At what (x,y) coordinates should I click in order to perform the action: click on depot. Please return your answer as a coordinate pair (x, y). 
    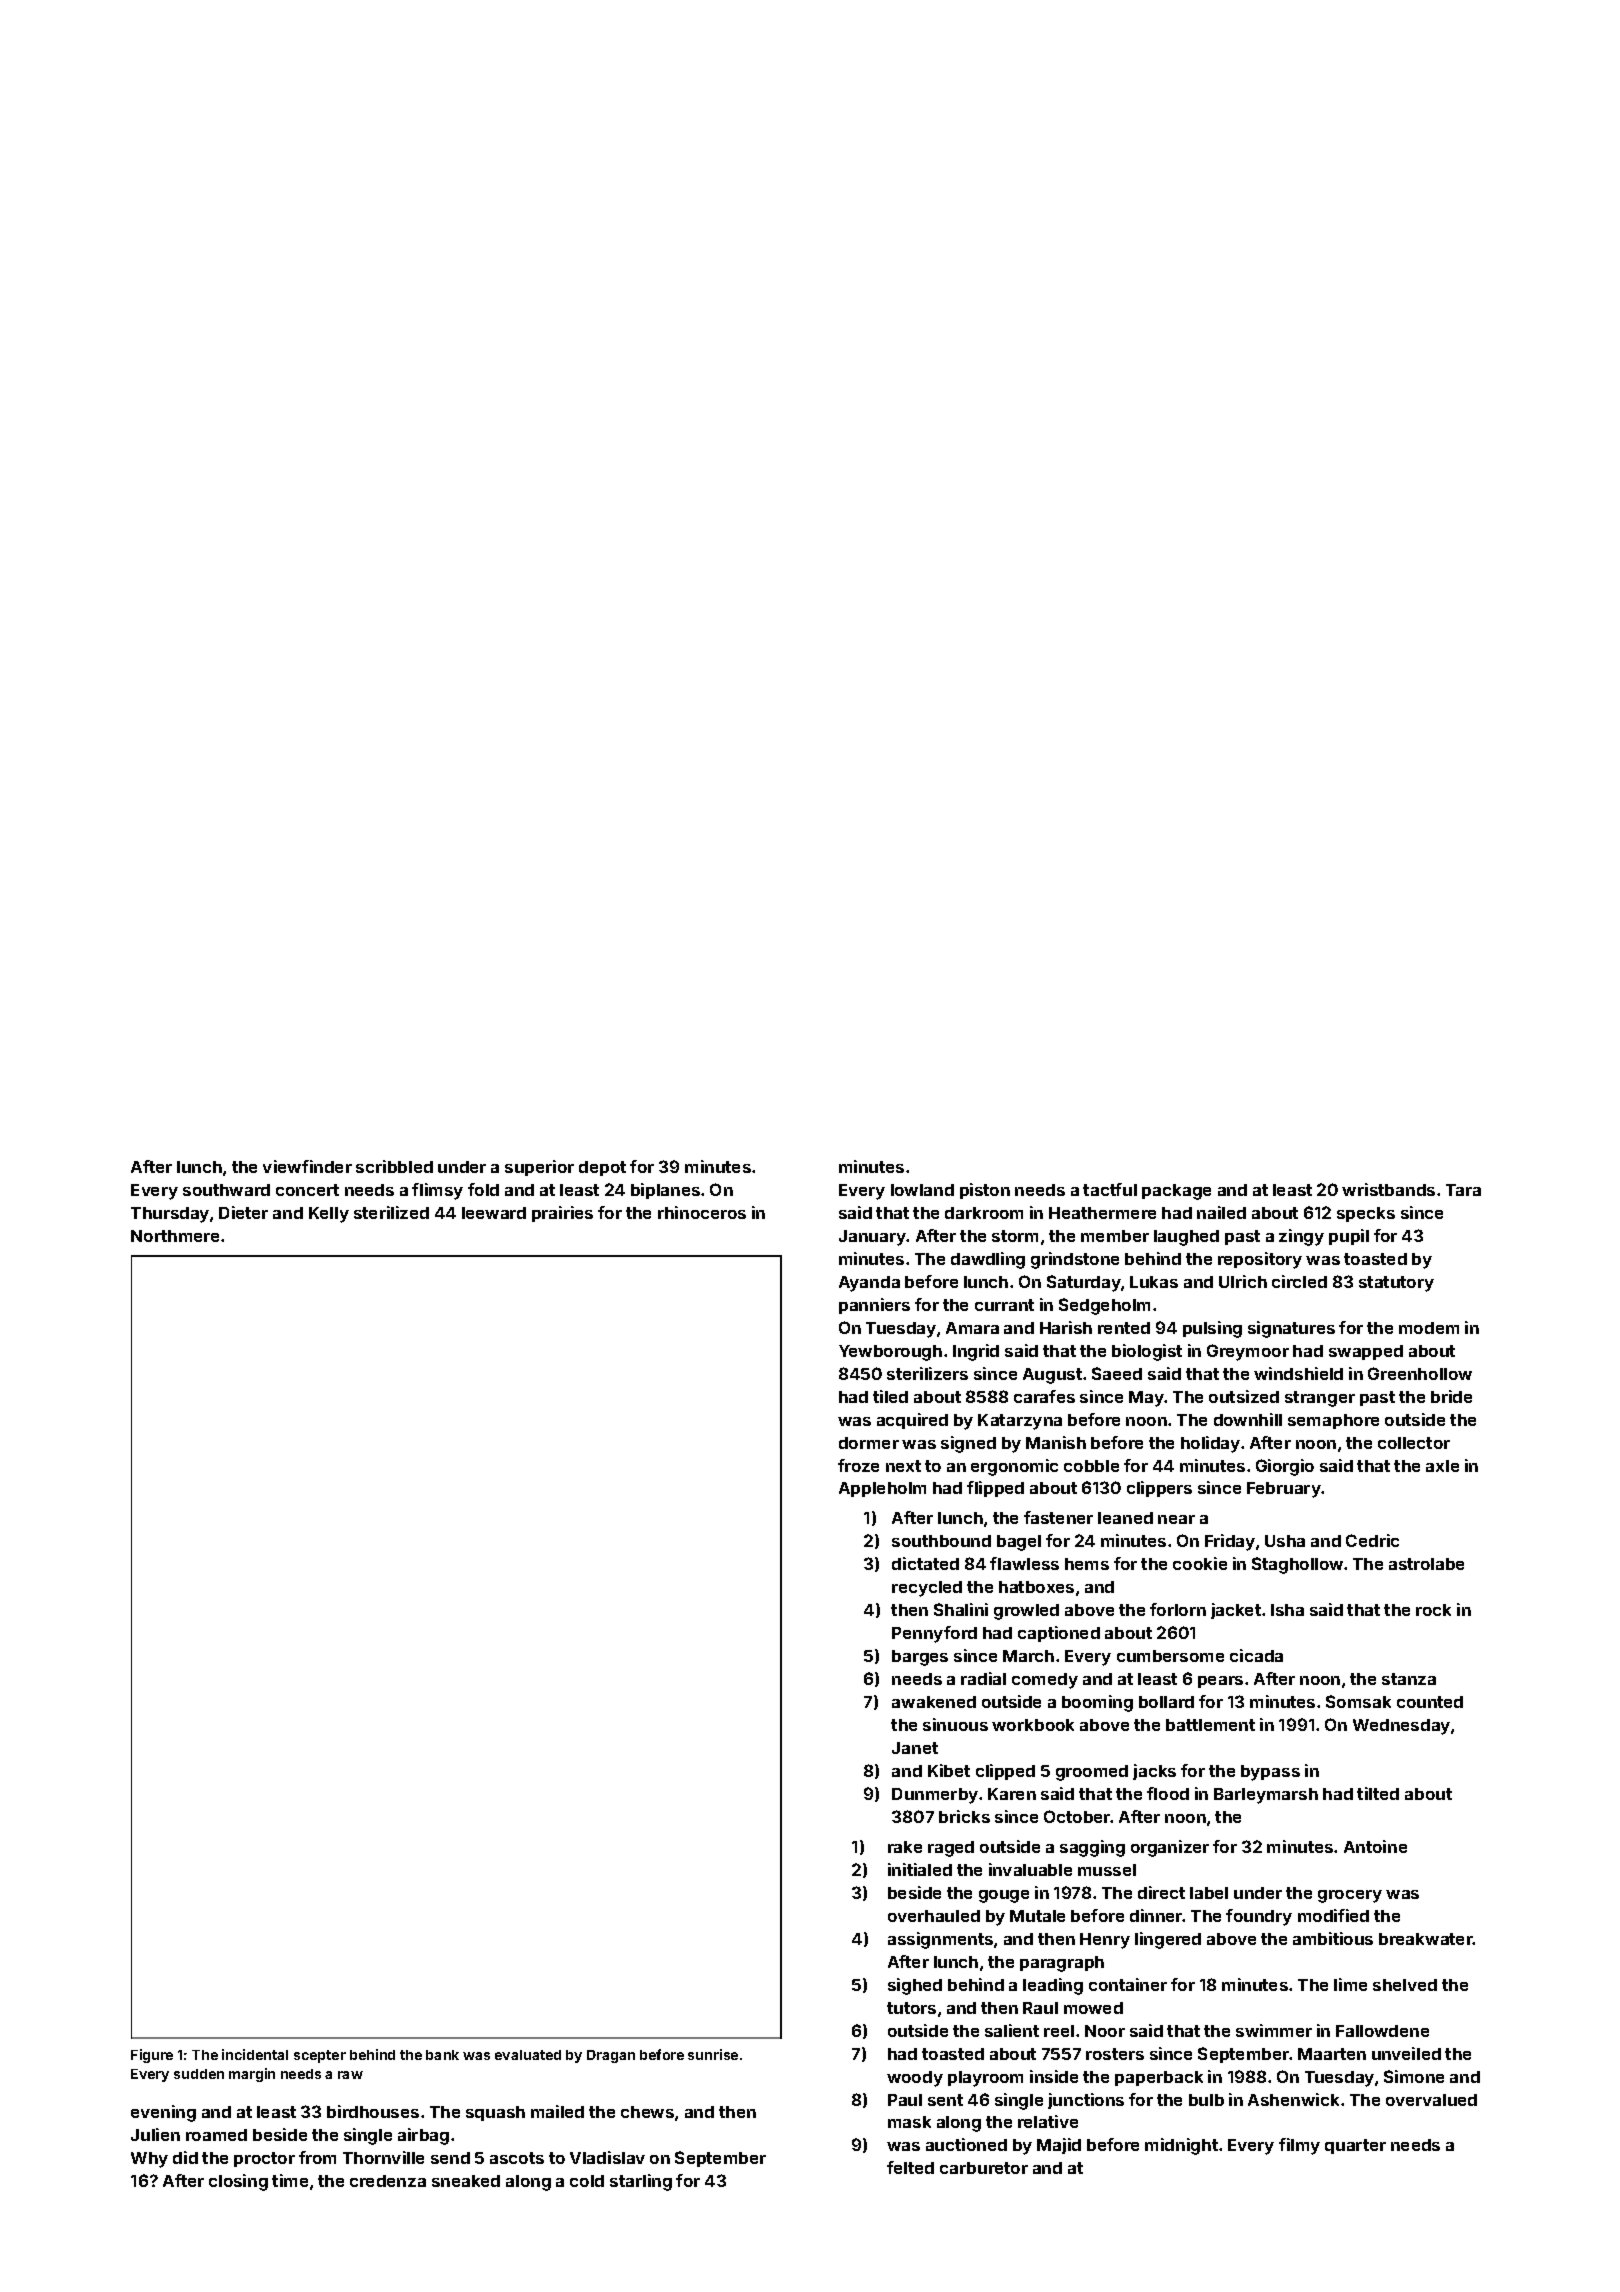
    Looking at the image, I should click on (602, 1168).
